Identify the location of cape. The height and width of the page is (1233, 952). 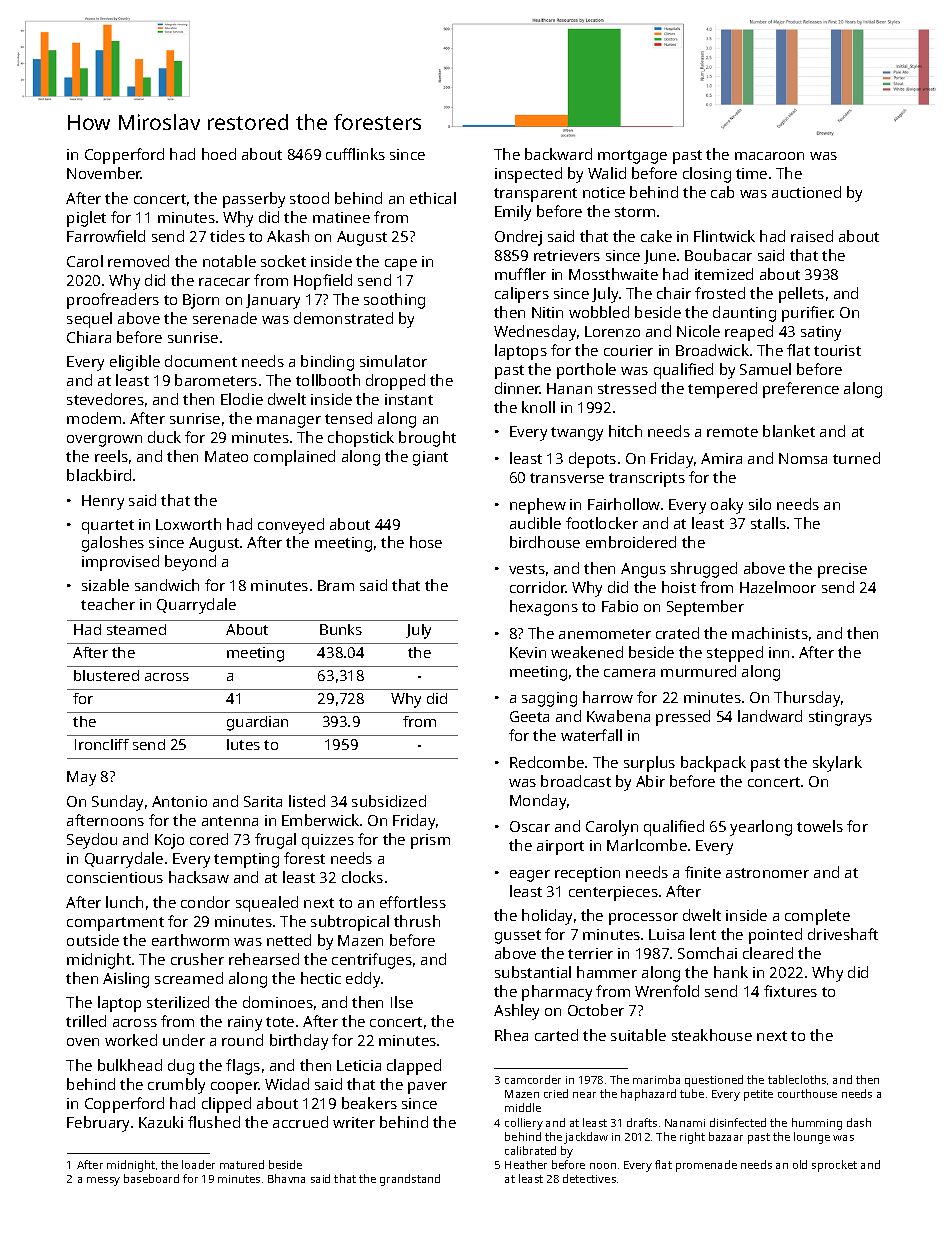
(401, 265).
